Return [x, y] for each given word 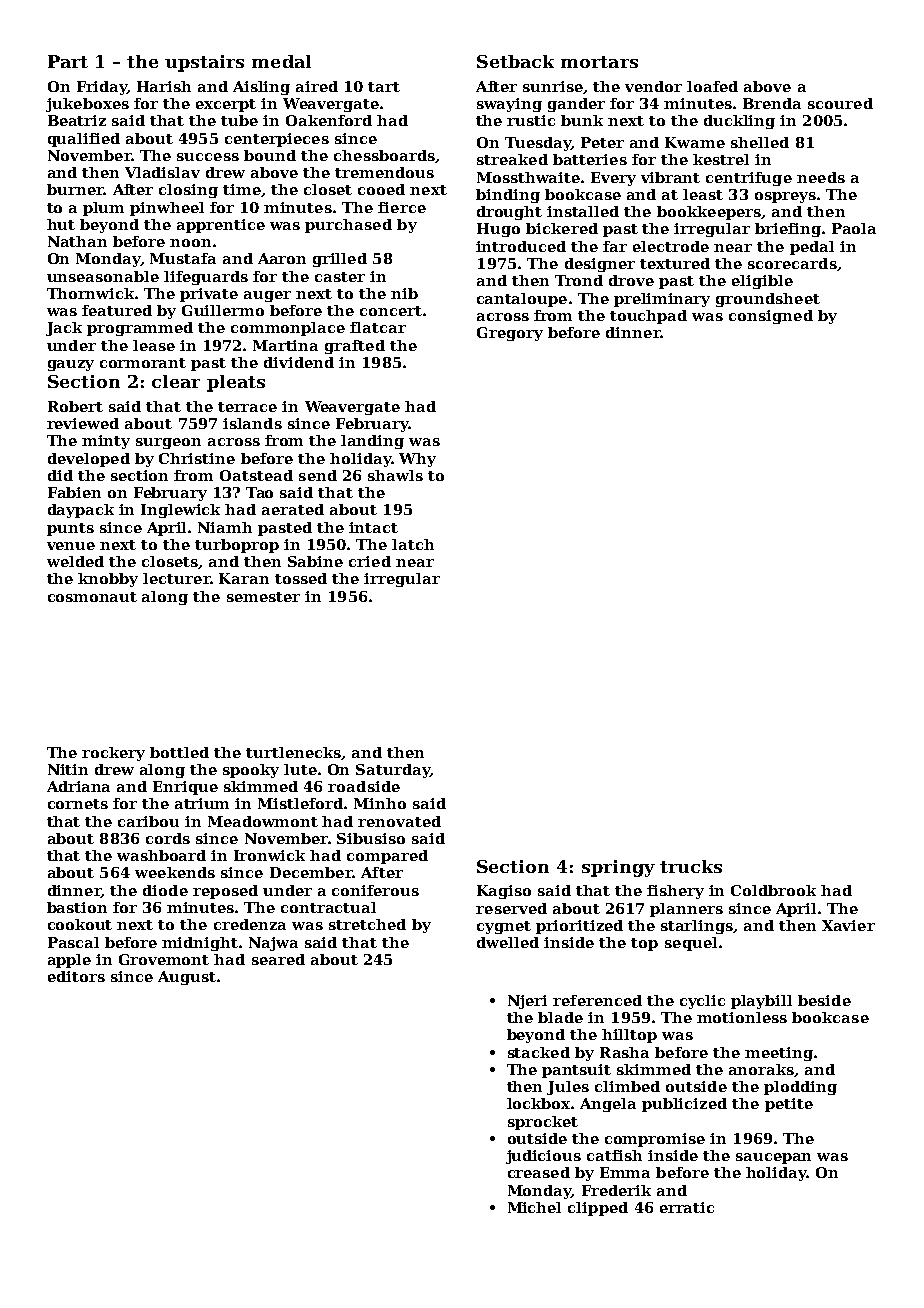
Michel [534, 1207]
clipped [598, 1209]
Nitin [68, 769]
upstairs [204, 63]
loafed [712, 86]
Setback [515, 61]
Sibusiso [371, 838]
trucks [691, 866]
